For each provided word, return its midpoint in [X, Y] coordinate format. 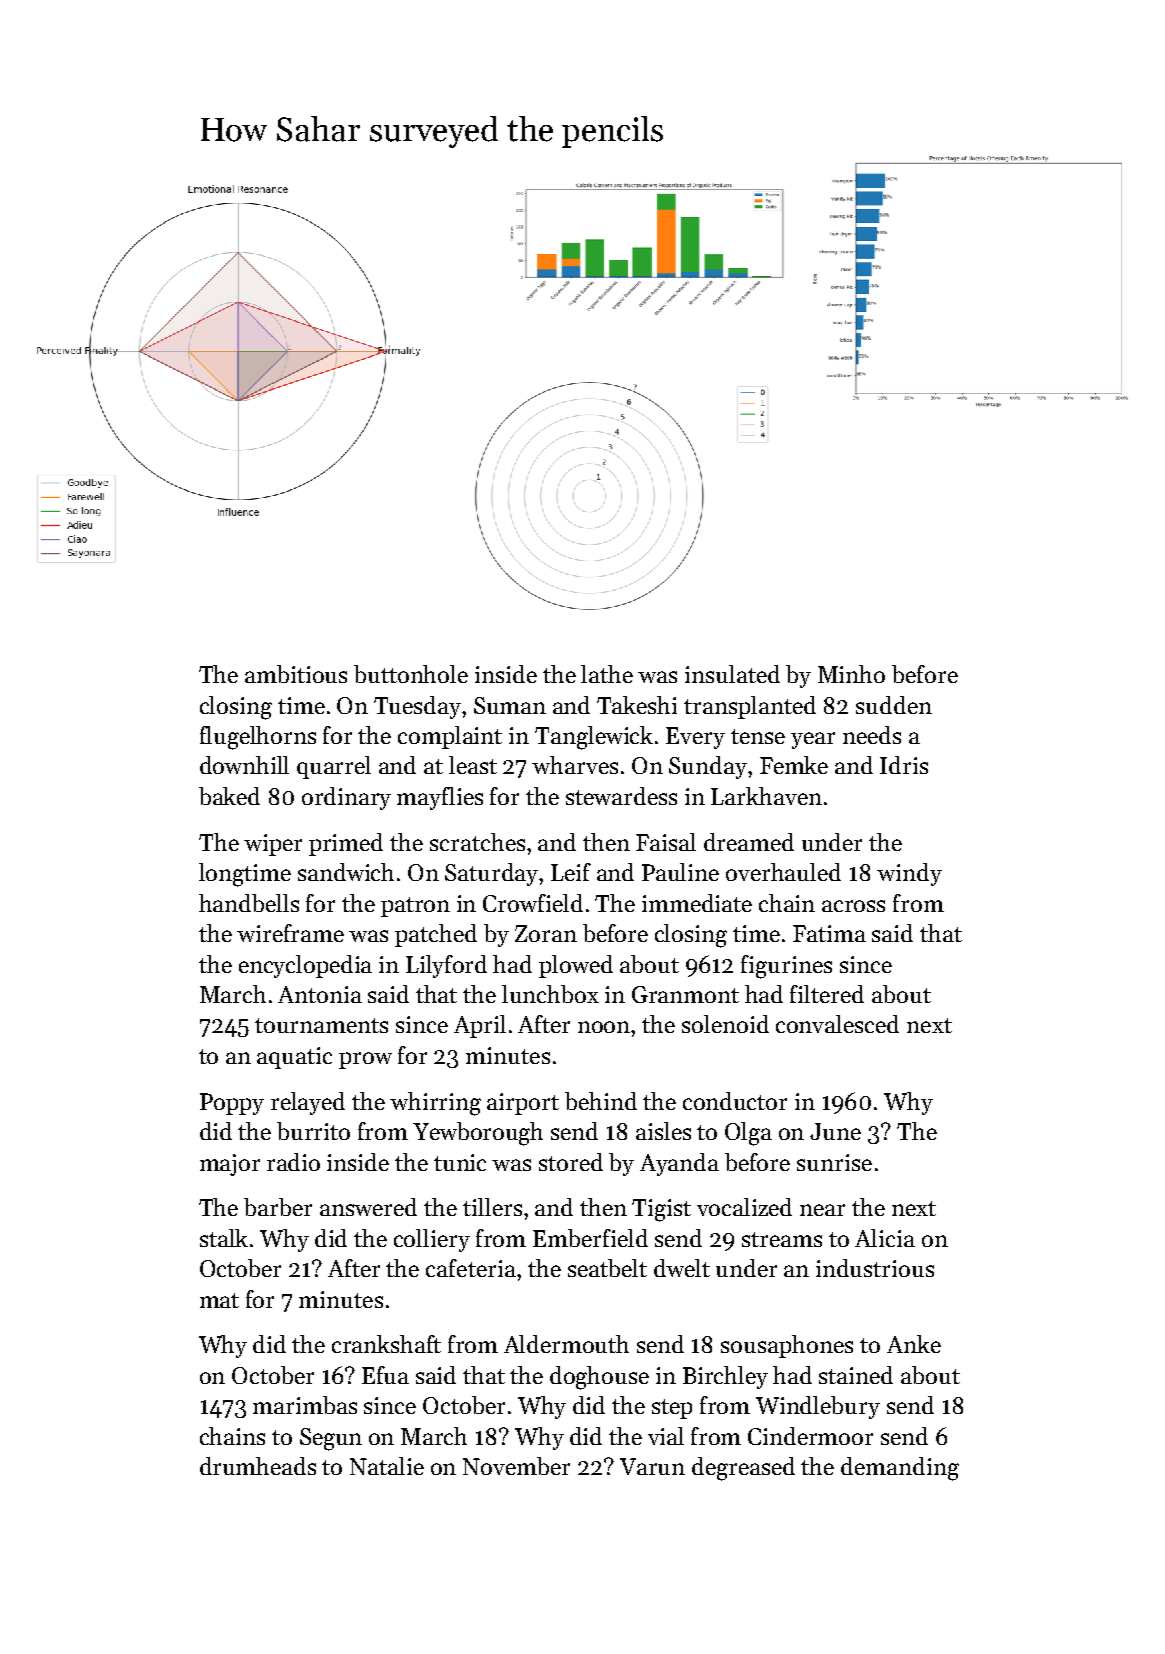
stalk [224, 1238]
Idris [904, 765]
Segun [331, 1439]
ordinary [346, 798]
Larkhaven [766, 796]
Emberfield [590, 1238]
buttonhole [411, 674]
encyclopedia [305, 966]
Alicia [885, 1238]
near [822, 1210]
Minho [851, 674]
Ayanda [679, 1164]
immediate [697, 903]
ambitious [296, 674]
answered [368, 1207]
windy [909, 874]
